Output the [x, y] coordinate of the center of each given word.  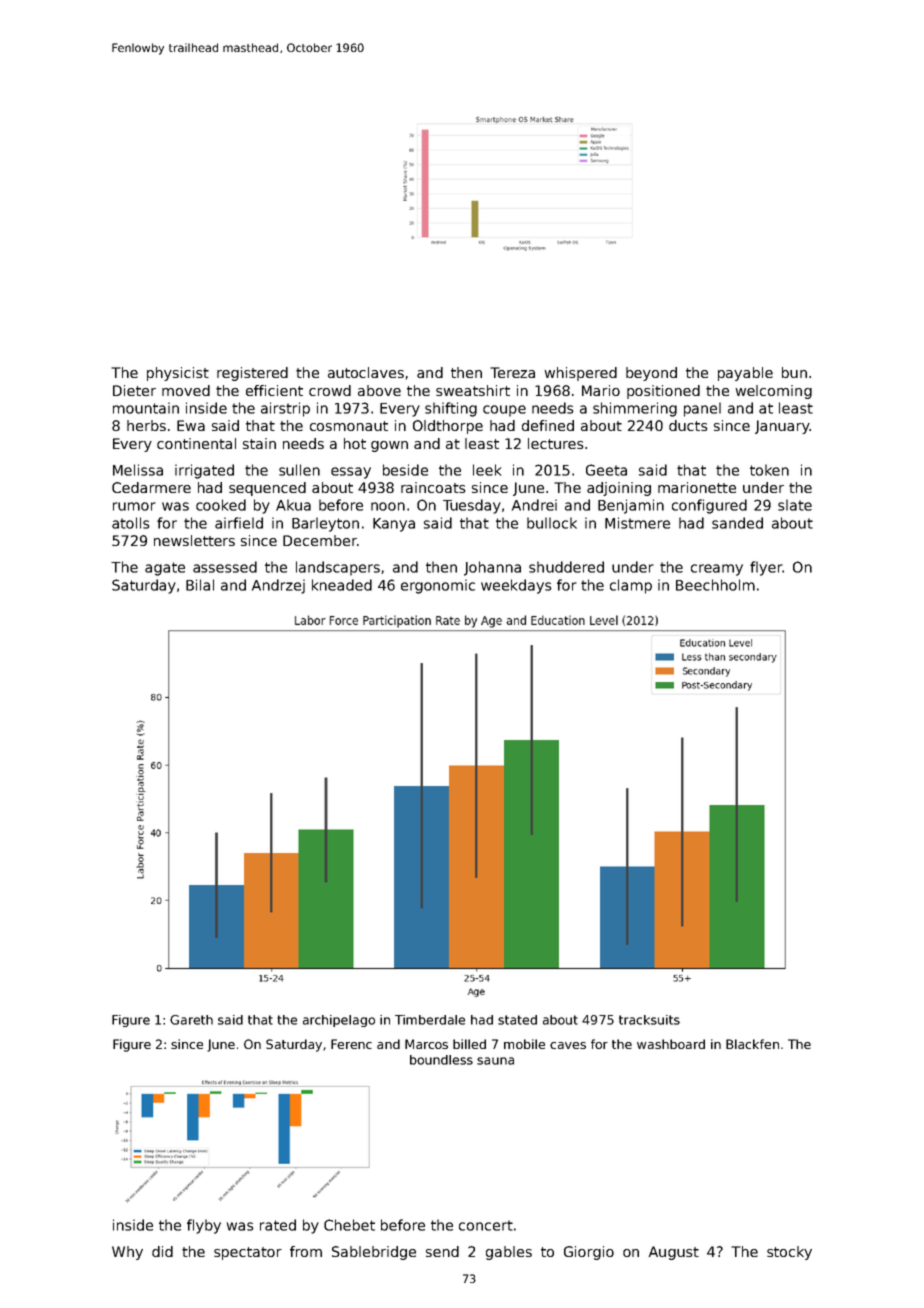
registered [252, 374]
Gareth [191, 1020]
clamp [631, 586]
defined [548, 425]
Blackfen [752, 1044]
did [162, 1251]
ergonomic [438, 586]
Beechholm [715, 585]
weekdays [516, 586]
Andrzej [278, 586]
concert [486, 1225]
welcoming [773, 392]
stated [517, 1020]
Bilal [200, 585]
